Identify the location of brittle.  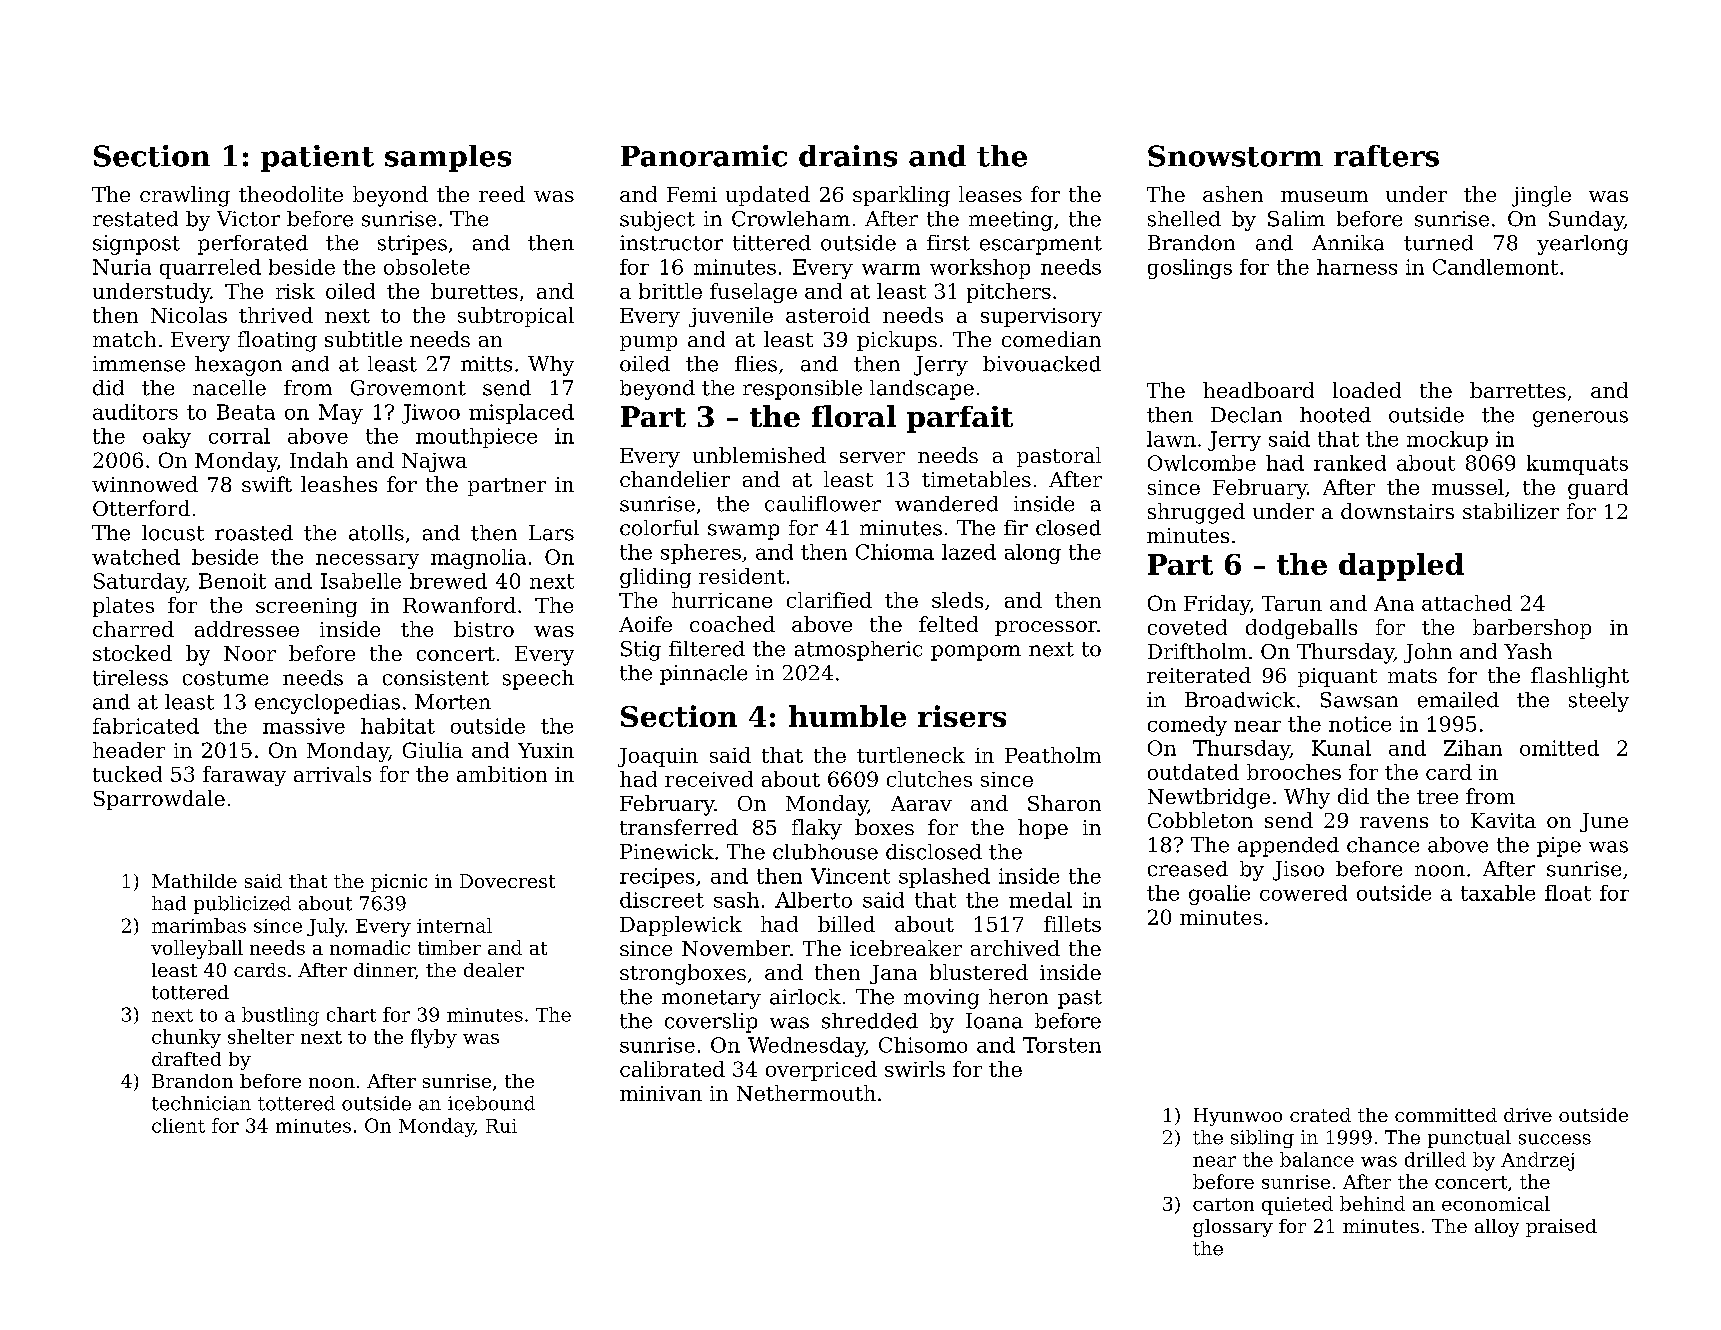
(670, 291).
